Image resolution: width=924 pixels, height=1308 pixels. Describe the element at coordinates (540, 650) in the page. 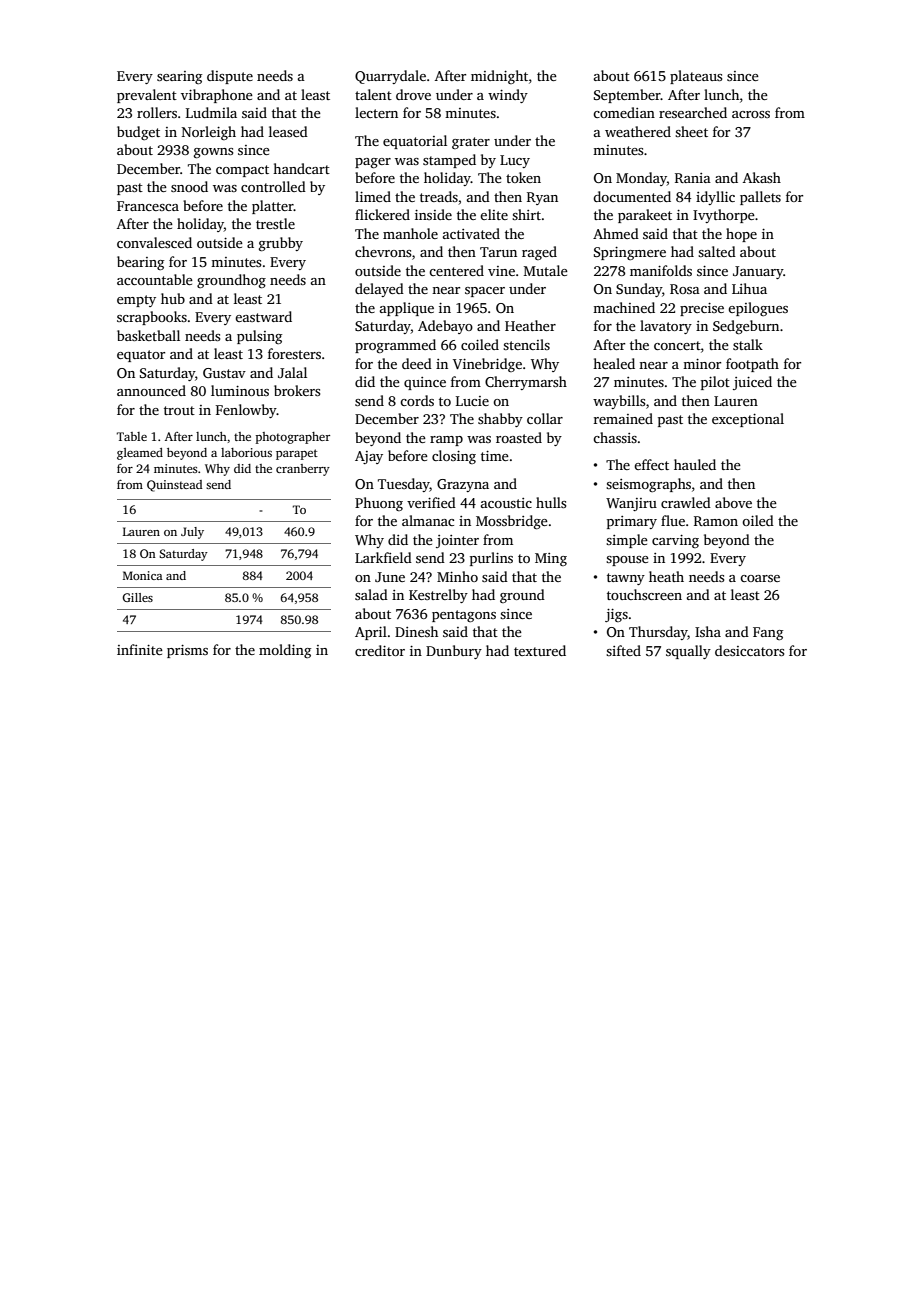

I see `textured` at that location.
